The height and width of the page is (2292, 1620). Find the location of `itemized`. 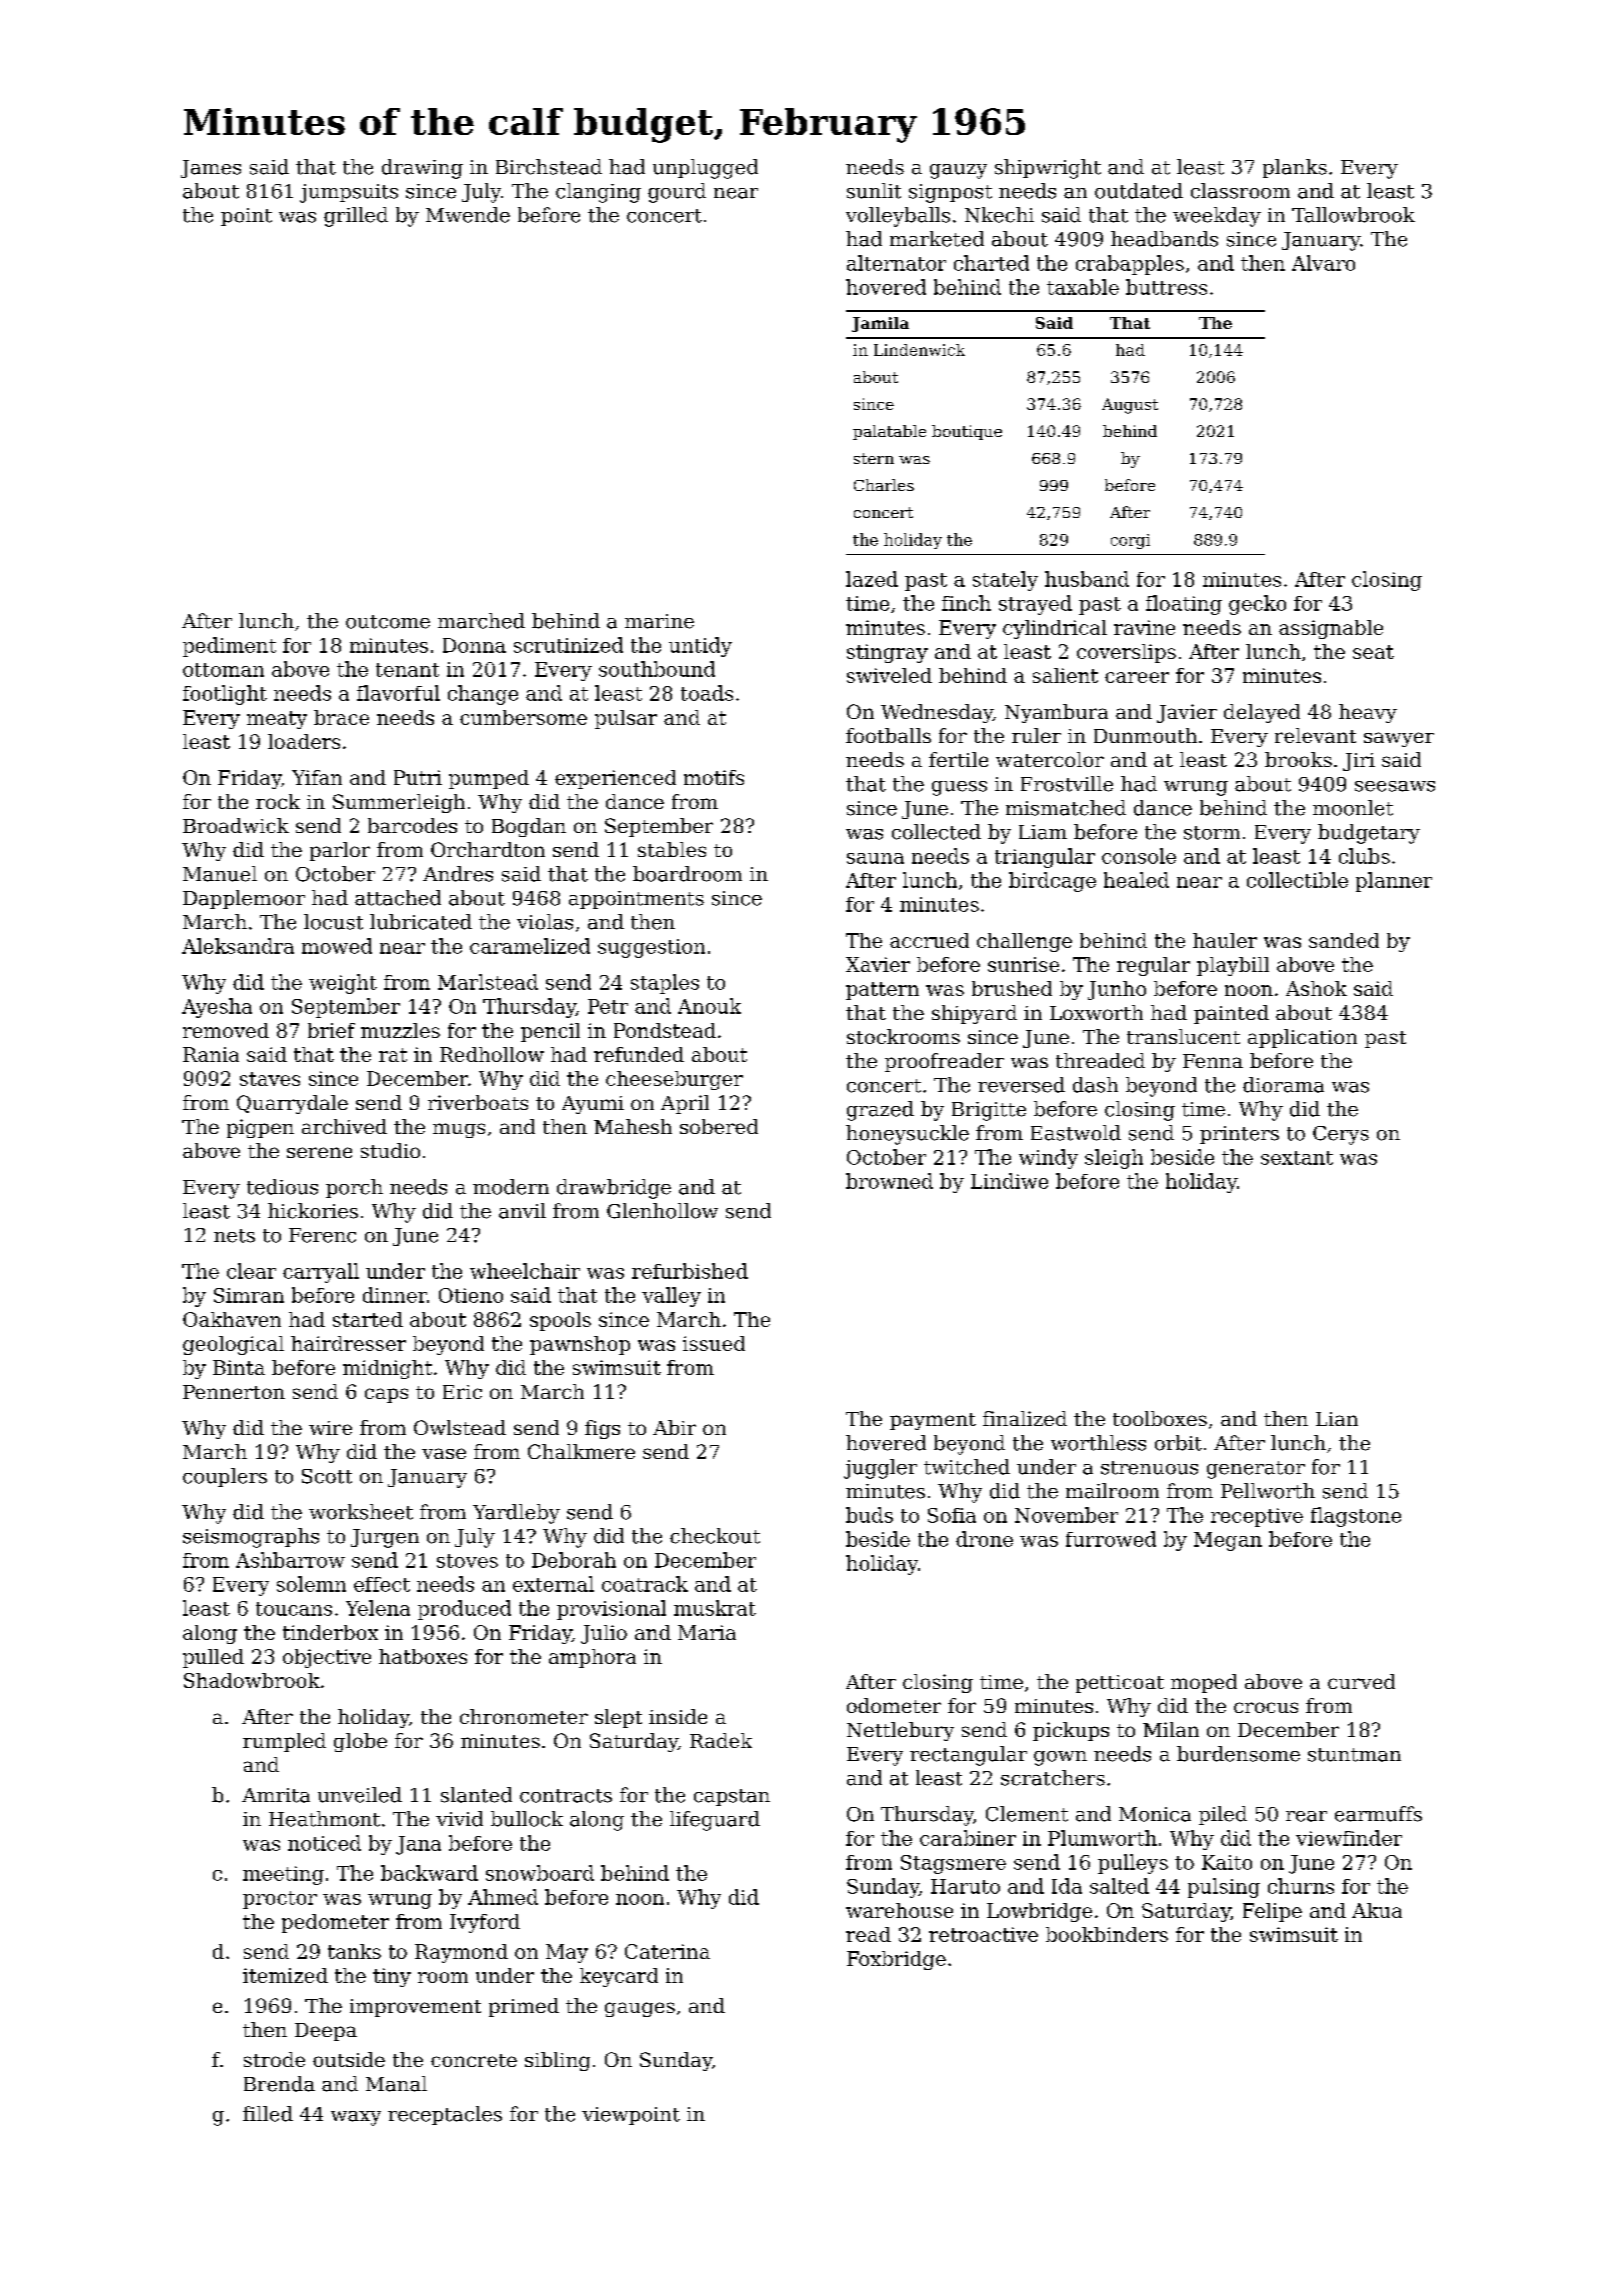

itemized is located at coordinates (285, 1975).
